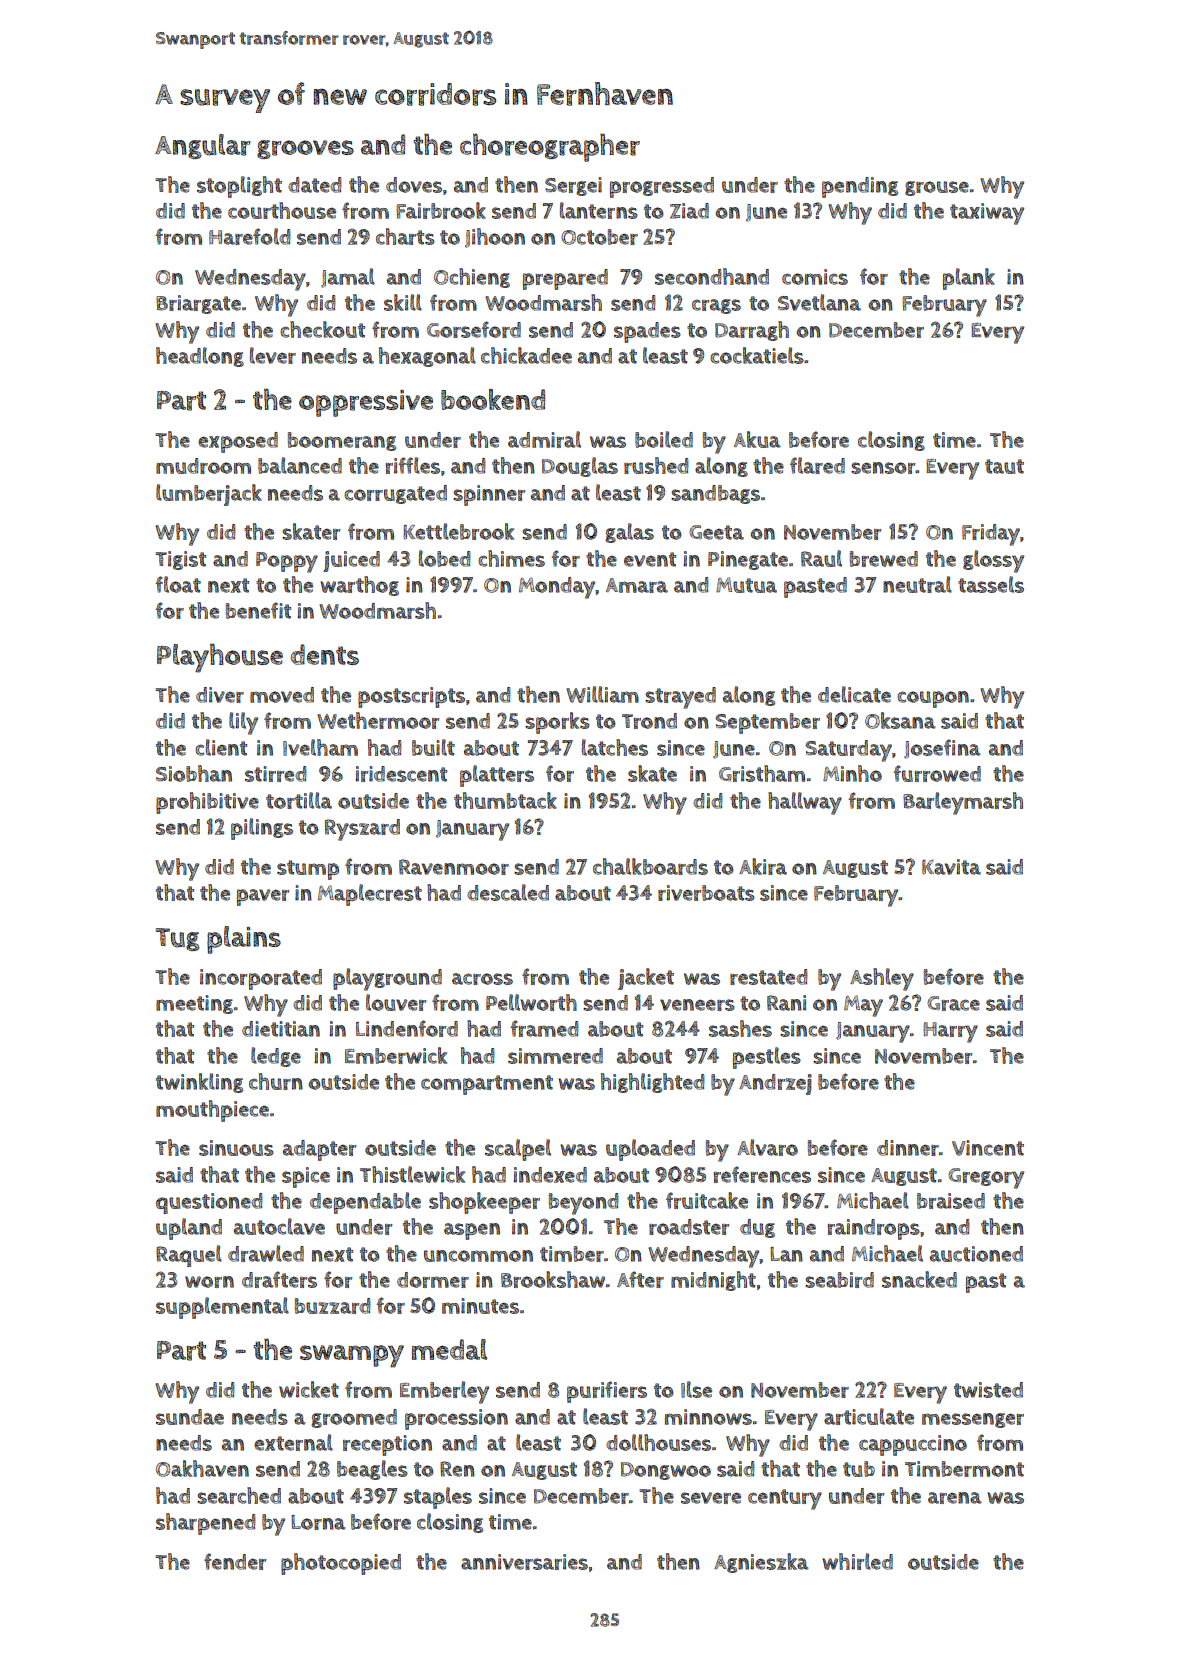 The width and height of the image is (1180, 1669). What do you see at coordinates (706, 893) in the image?
I see `riverboats` at bounding box center [706, 893].
